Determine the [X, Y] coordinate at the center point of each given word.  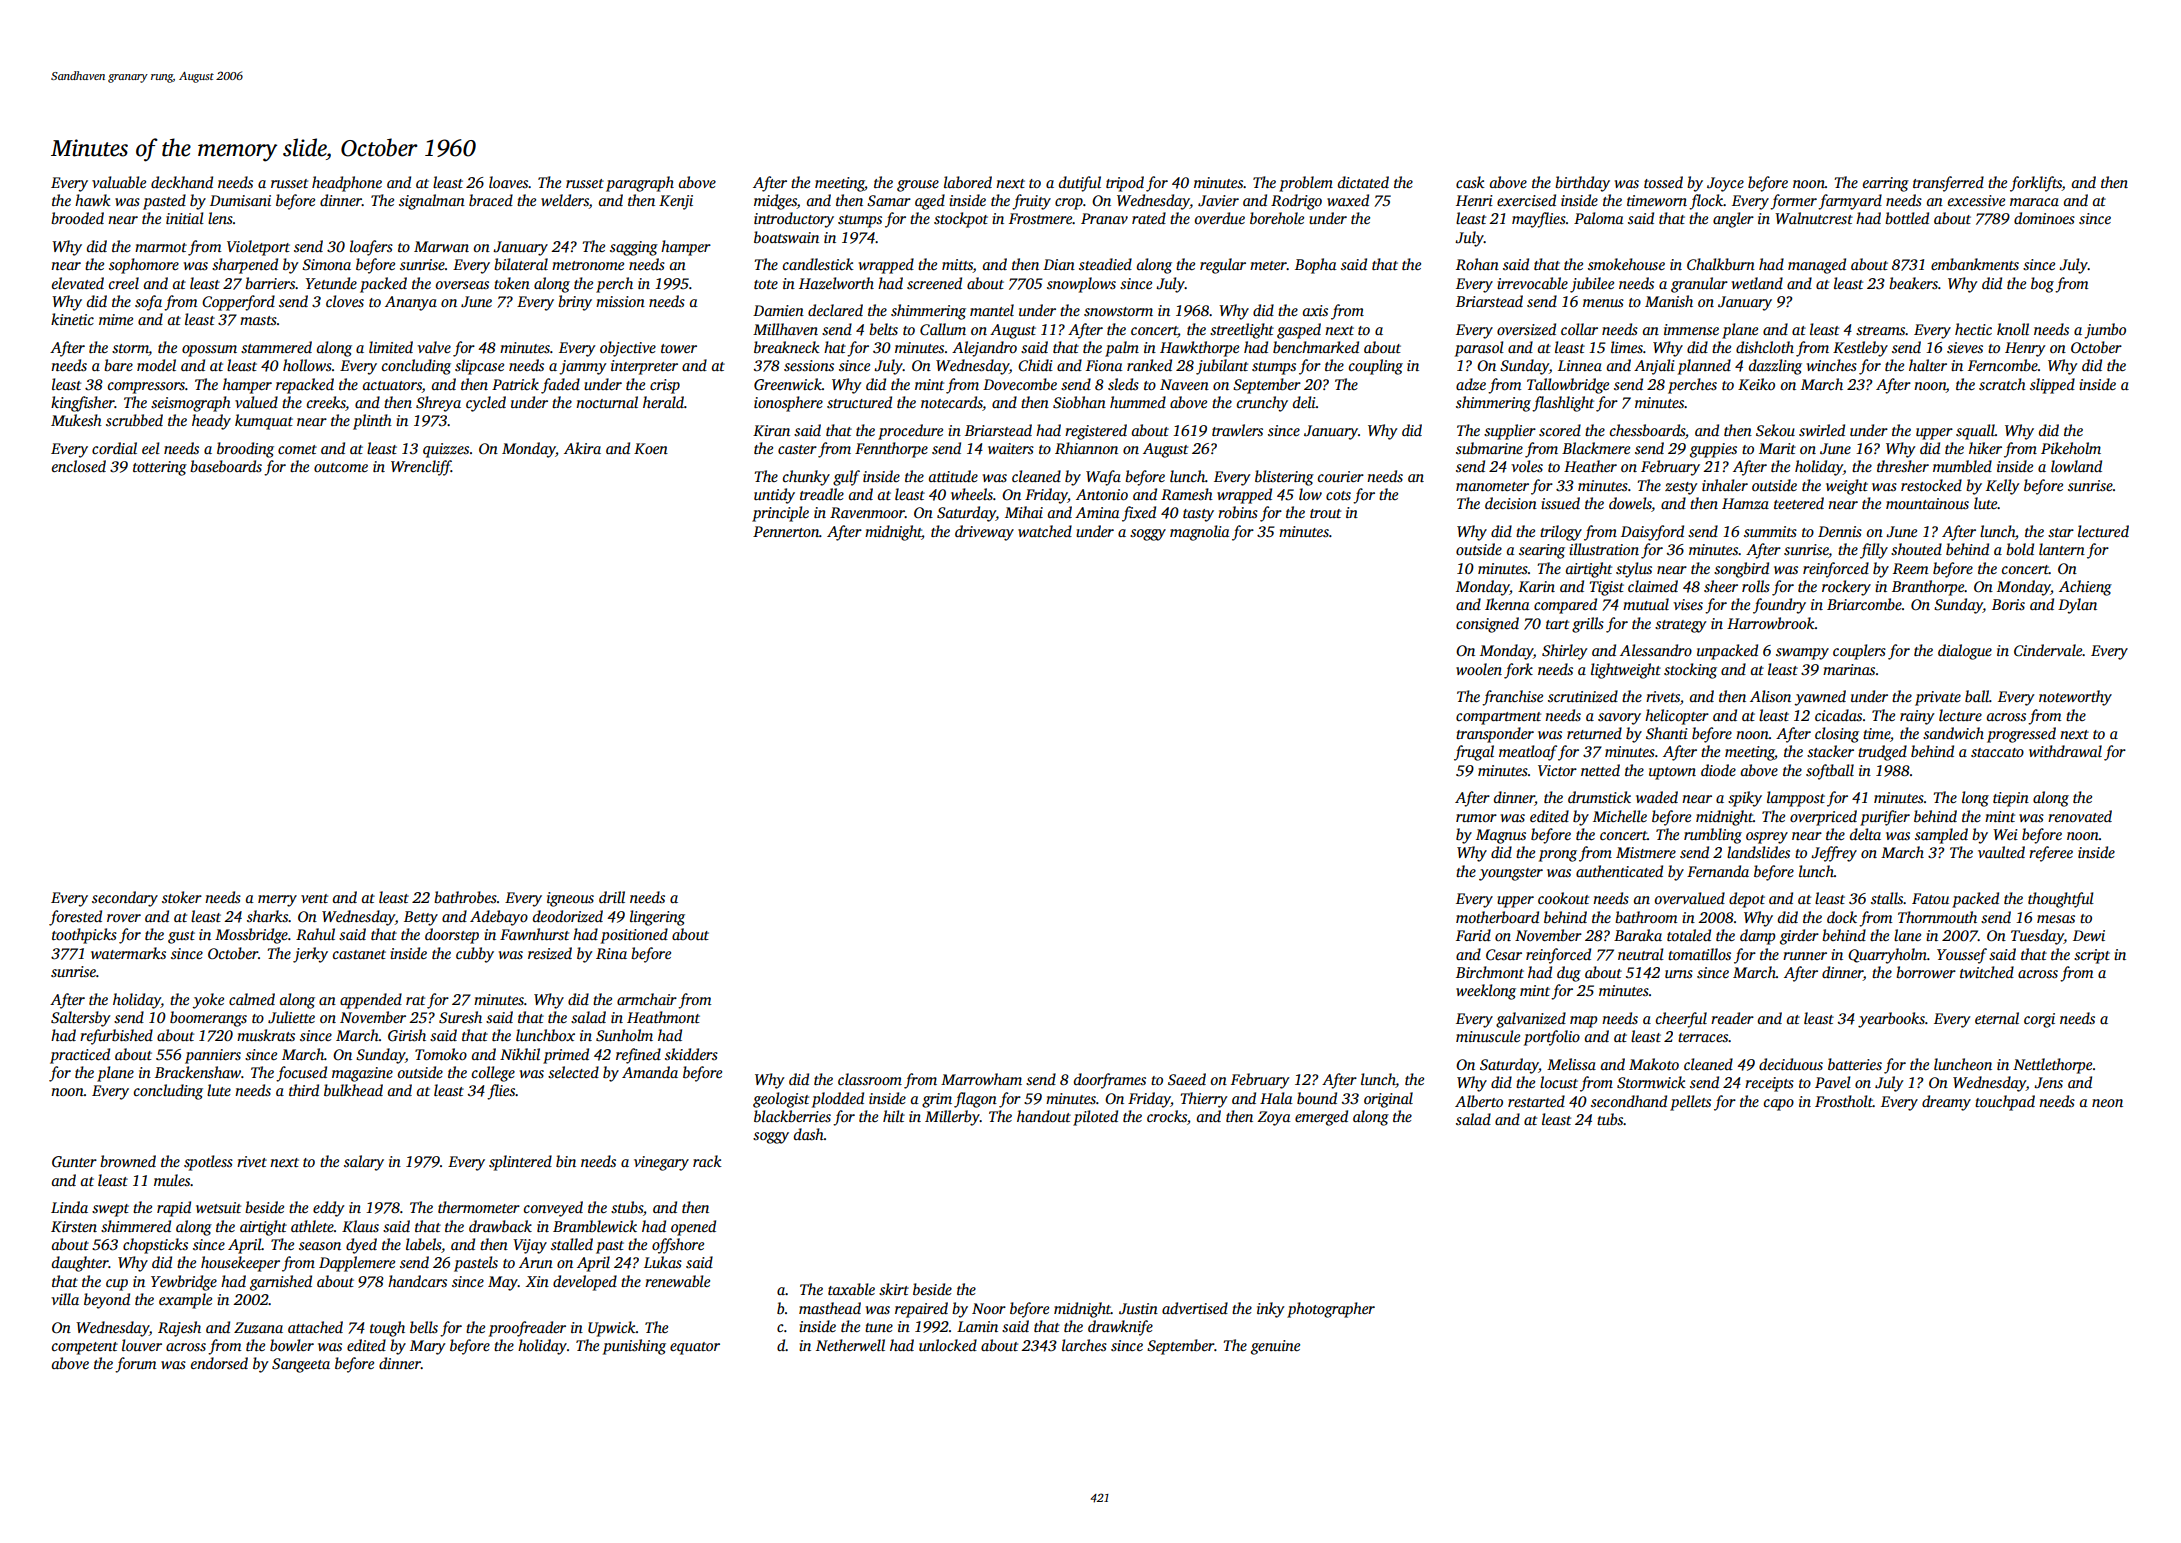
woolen [1479, 669]
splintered [520, 1163]
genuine [1275, 1347]
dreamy [1946, 1103]
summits [1770, 531]
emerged [1321, 1118]
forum [135, 1365]
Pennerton [786, 531]
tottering [160, 468]
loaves [509, 182]
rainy [1917, 717]
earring [1886, 184]
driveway [984, 533]
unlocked [948, 1345]
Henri [1474, 200]
